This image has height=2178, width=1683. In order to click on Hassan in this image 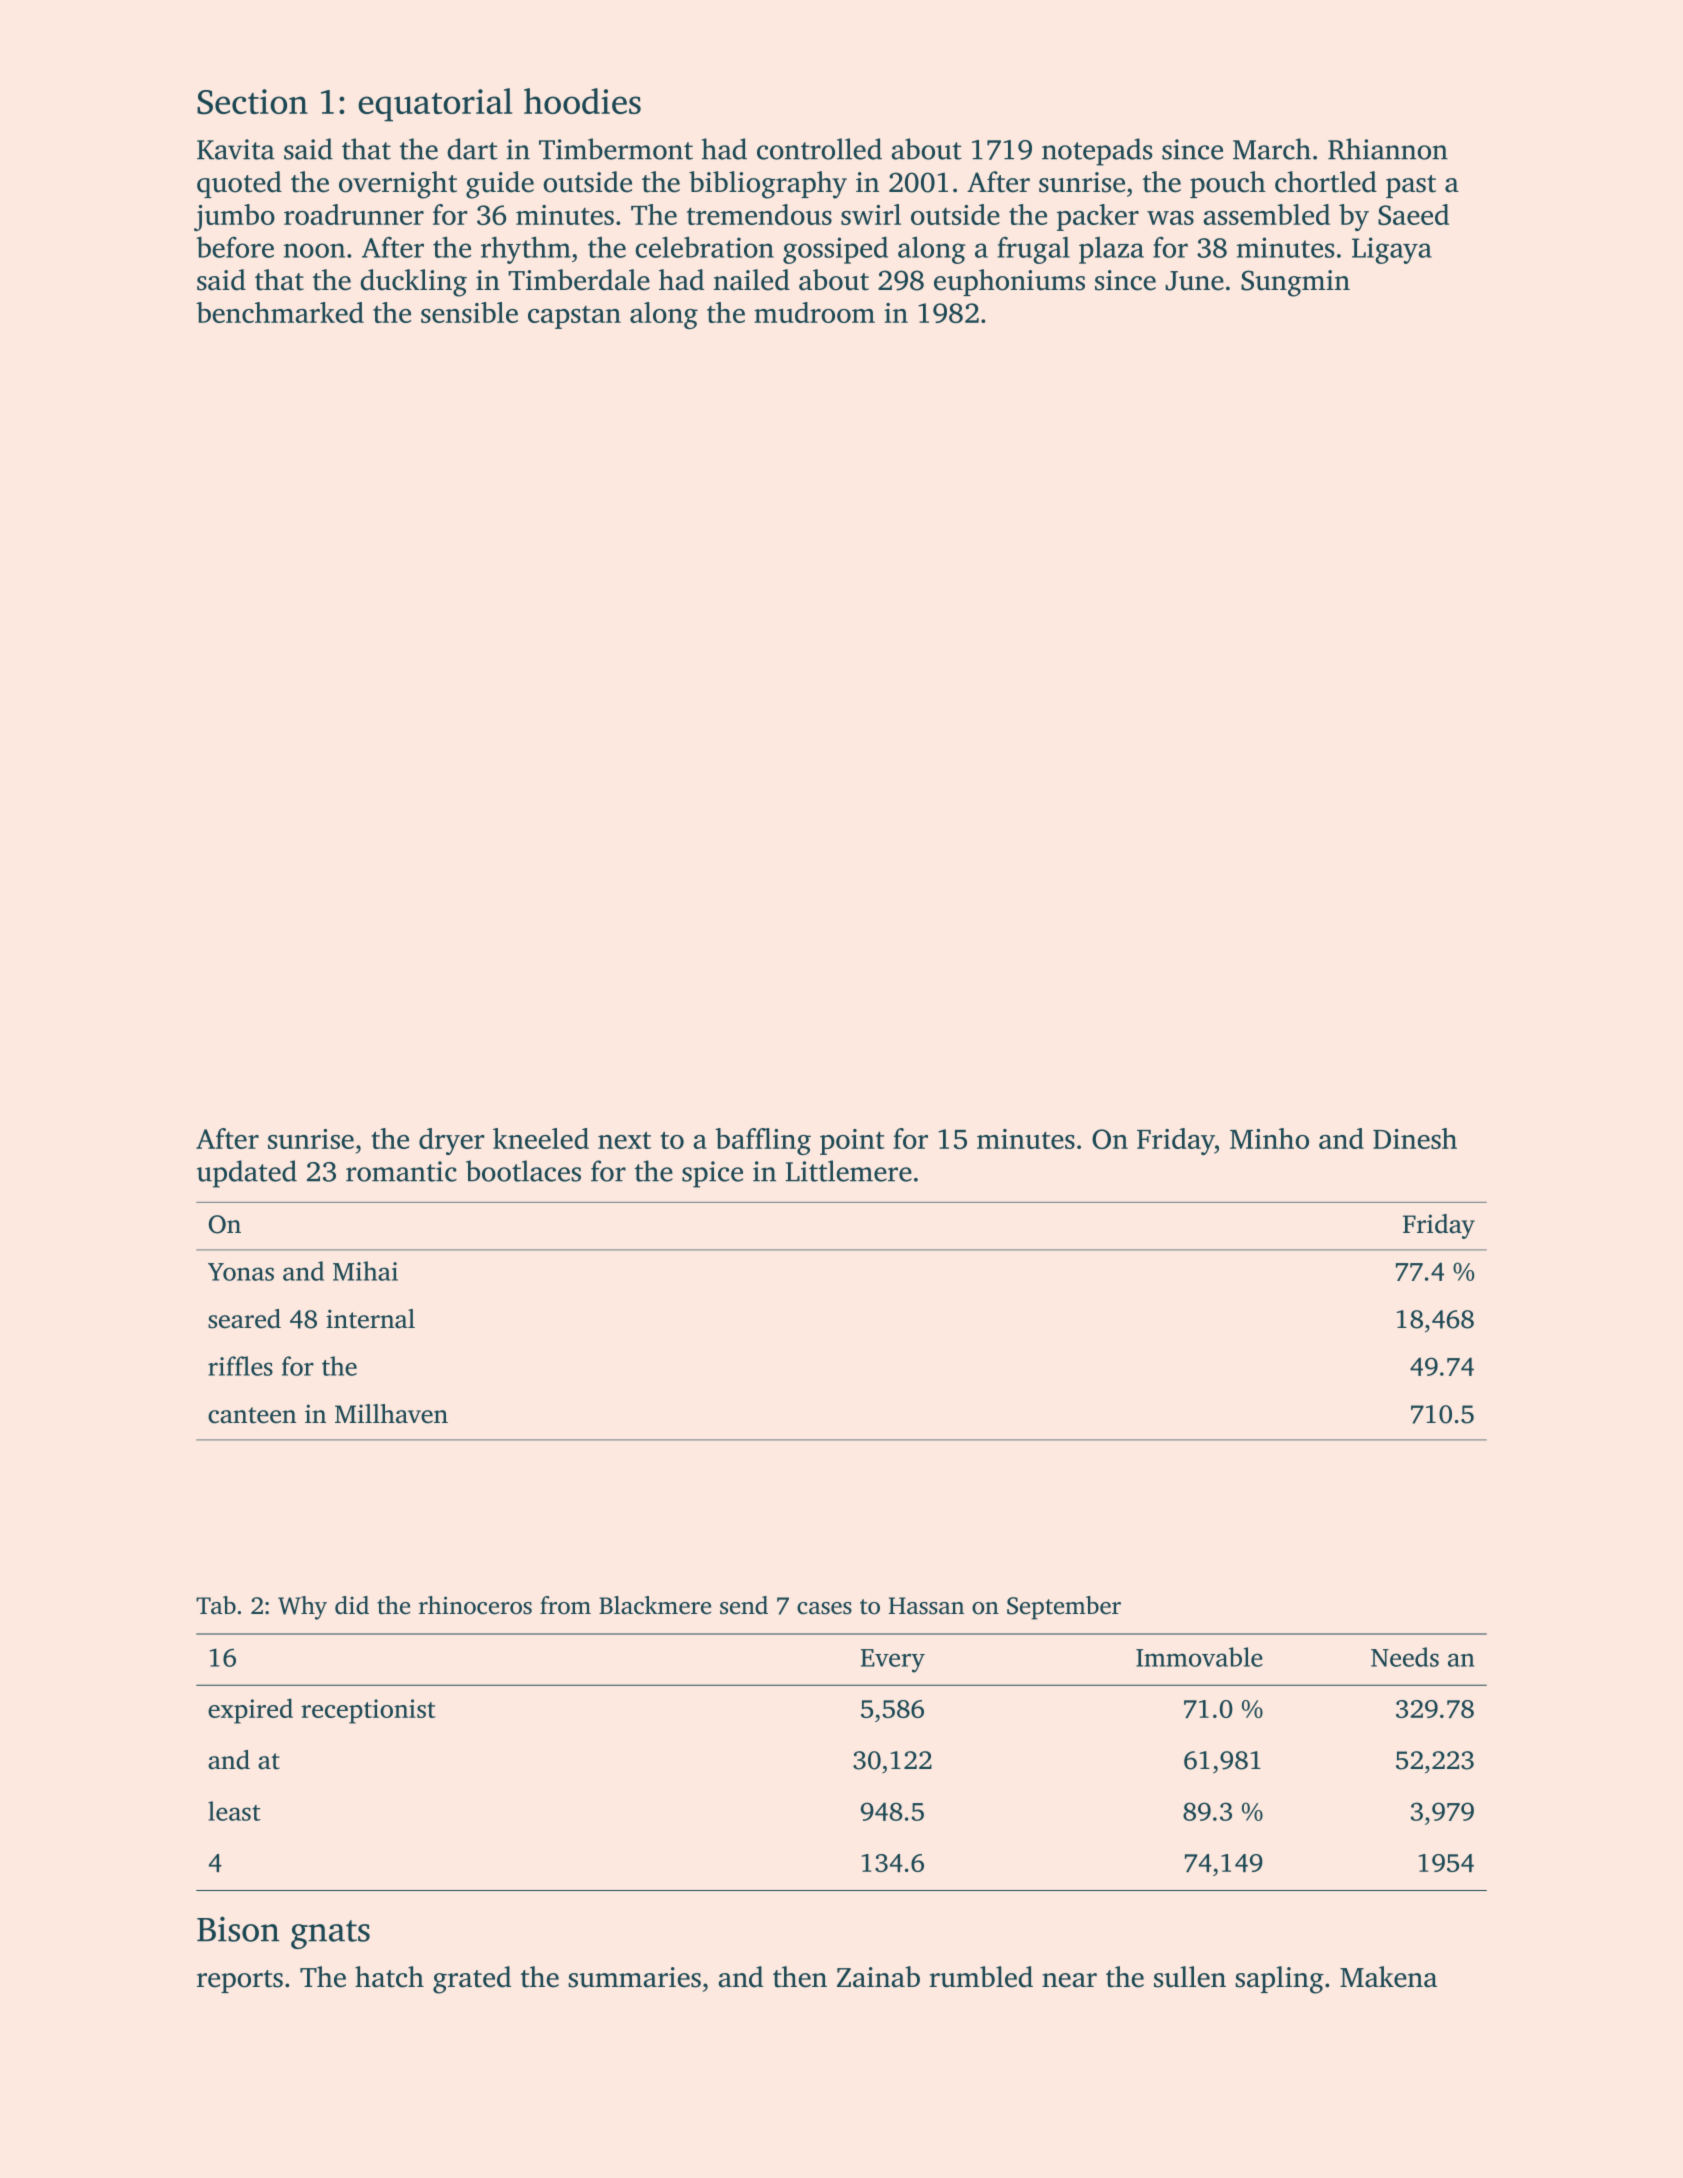, I will do `click(926, 1606)`.
